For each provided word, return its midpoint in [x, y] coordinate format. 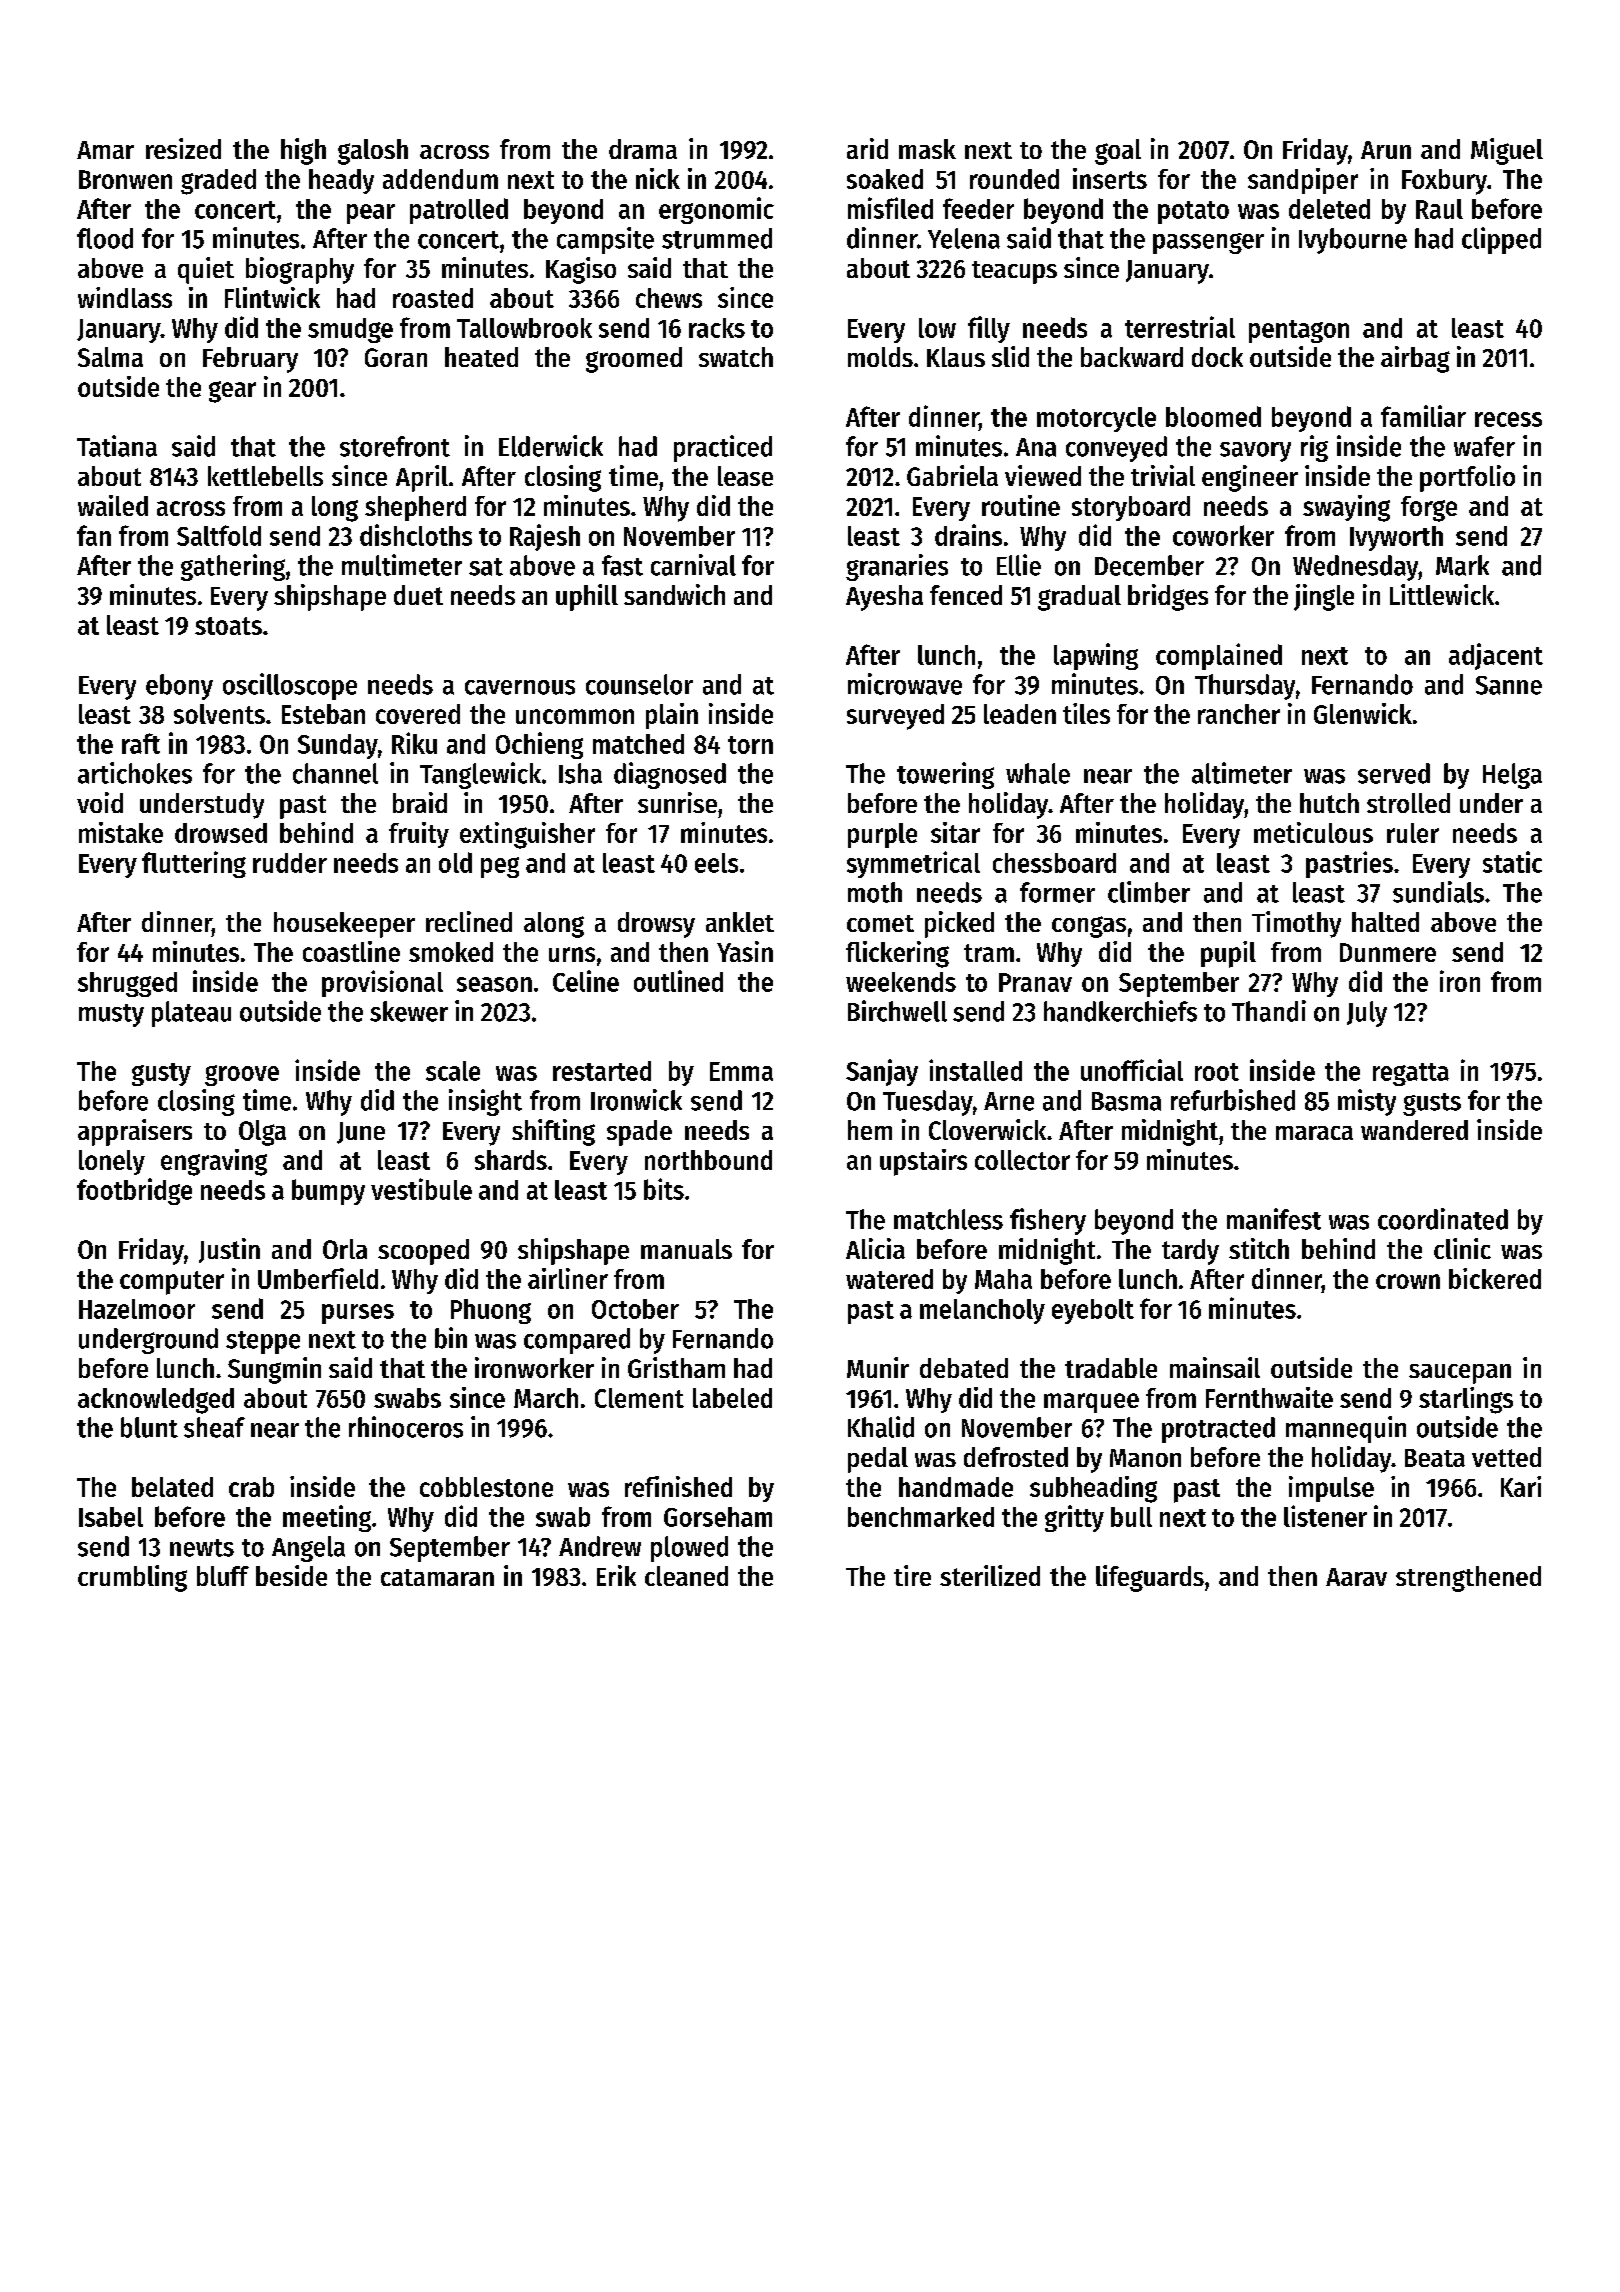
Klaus [956, 357]
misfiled [890, 208]
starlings [1466, 1400]
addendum [440, 179]
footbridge [134, 1191]
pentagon [1299, 331]
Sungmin [274, 1370]
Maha [1003, 1279]
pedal [878, 1460]
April [422, 478]
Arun [1386, 150]
